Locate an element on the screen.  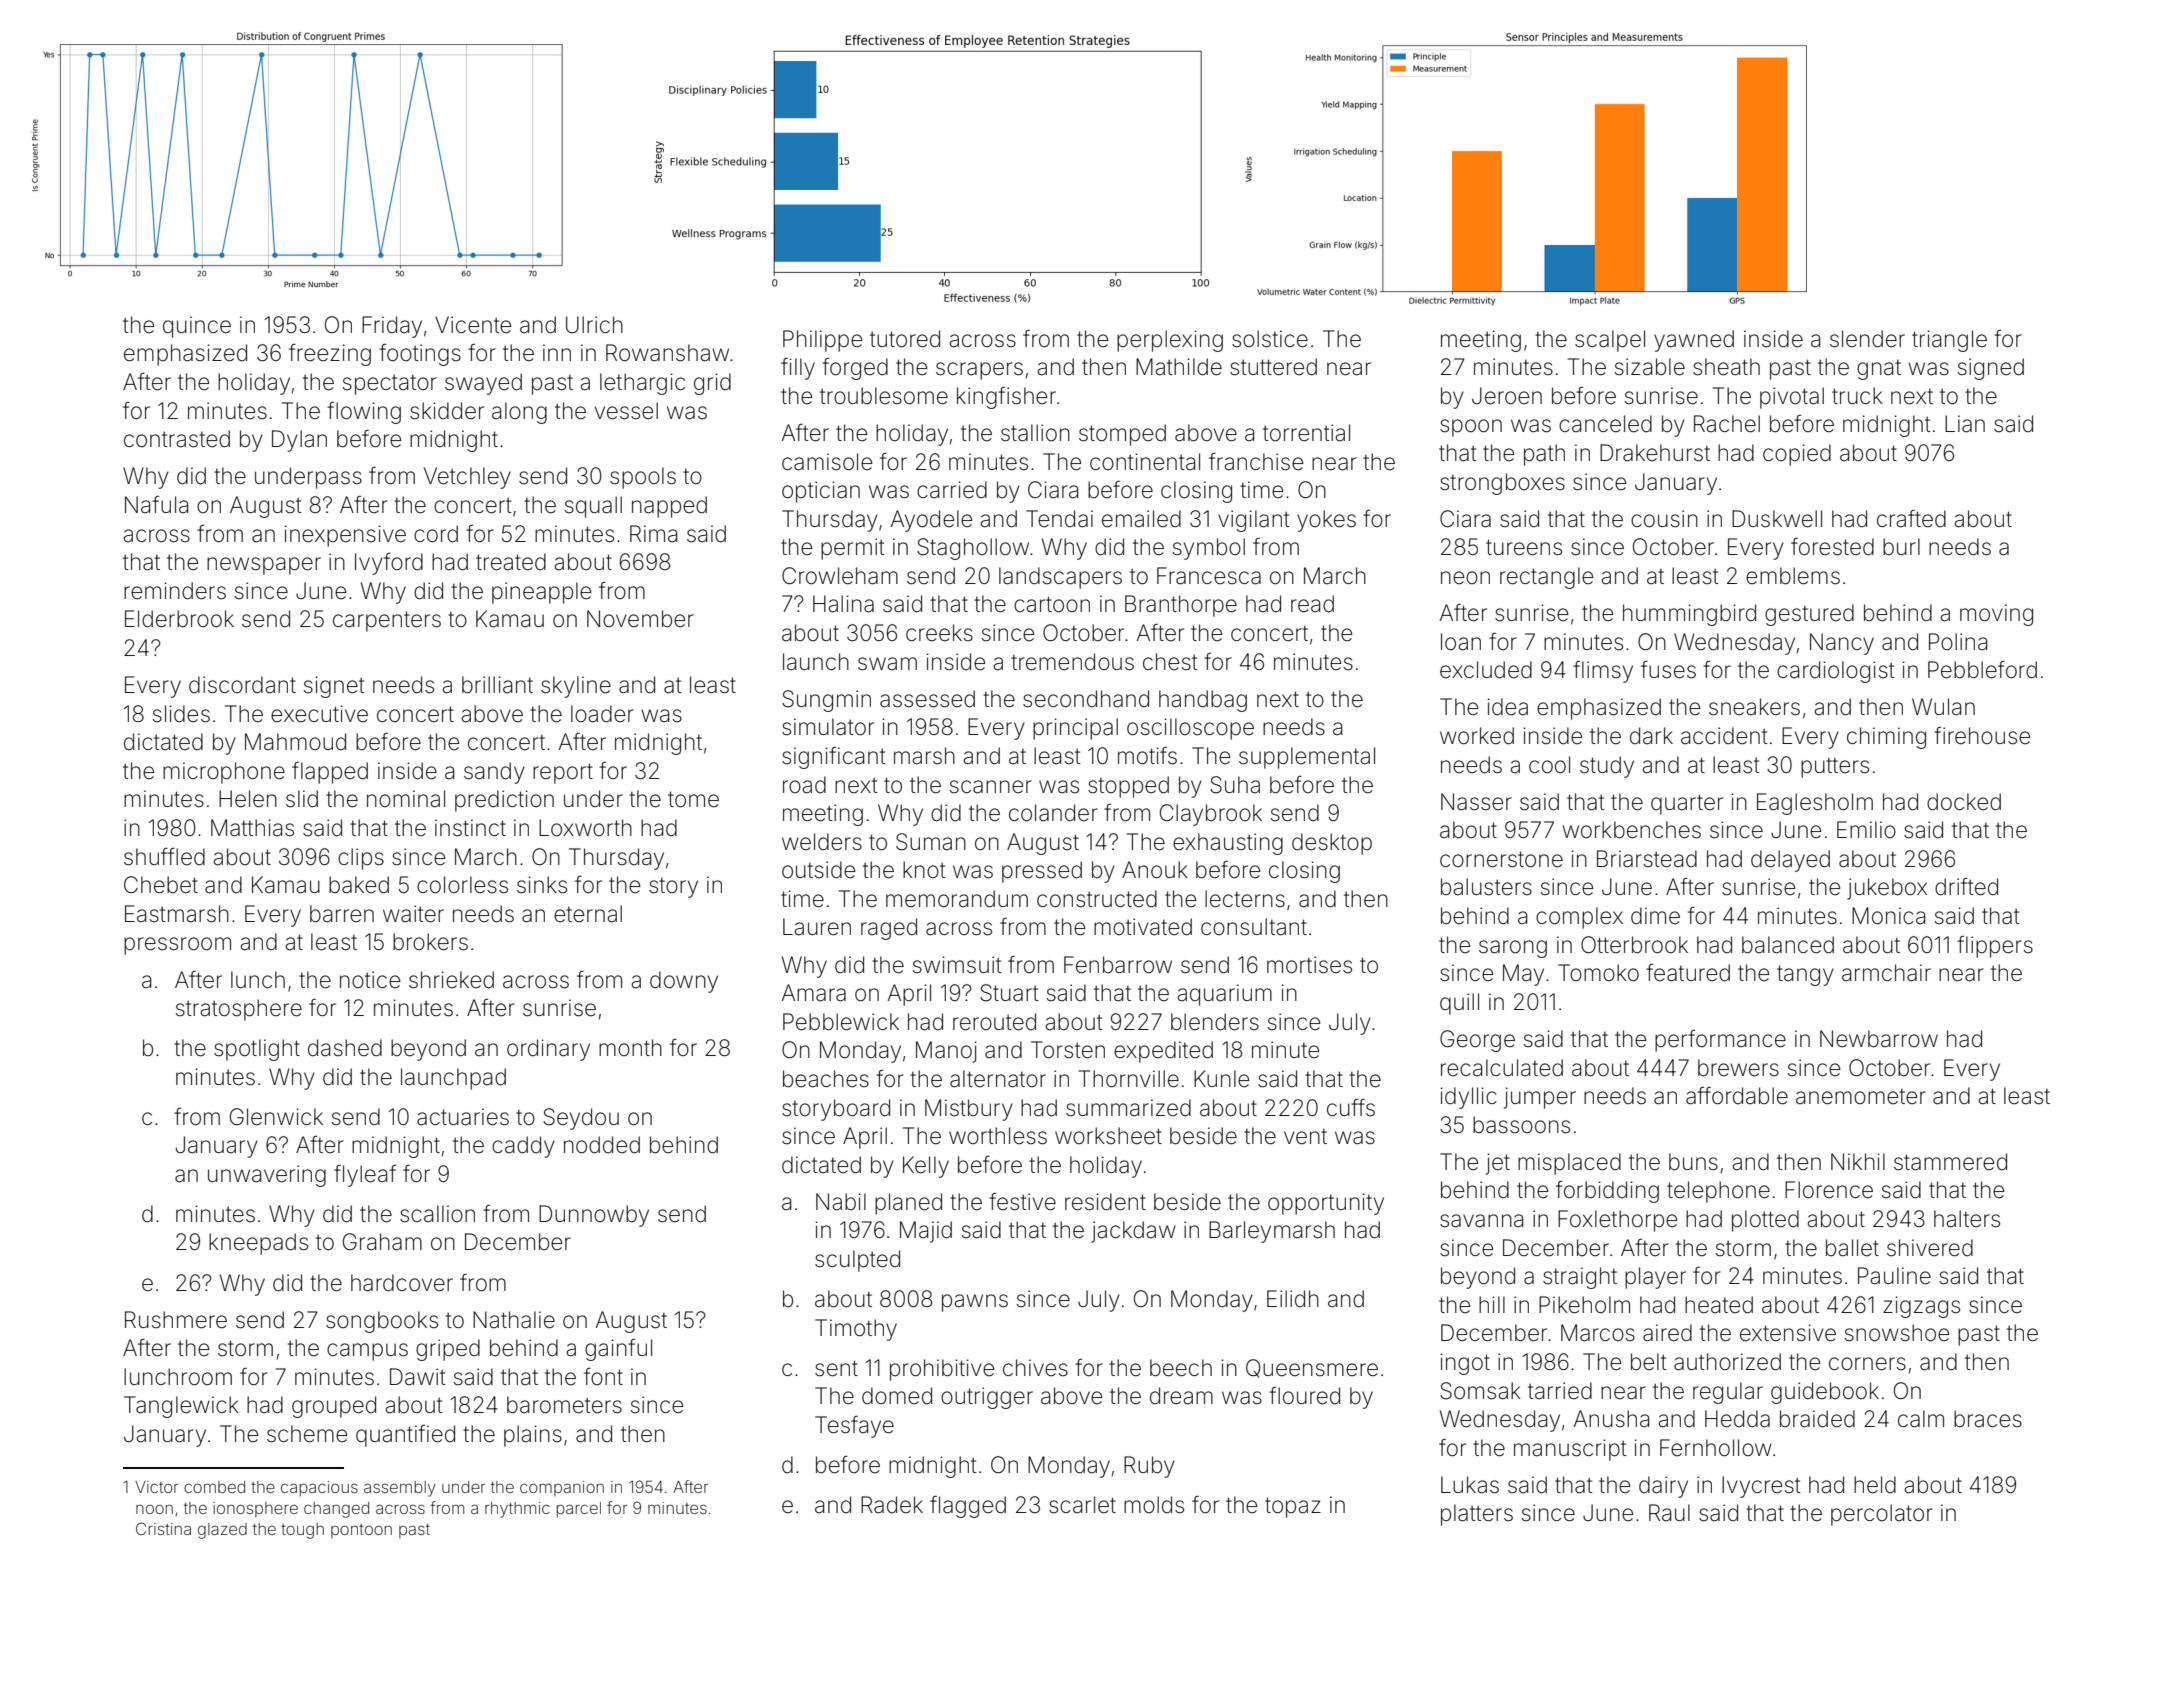
noon is located at coordinates (154, 1509).
